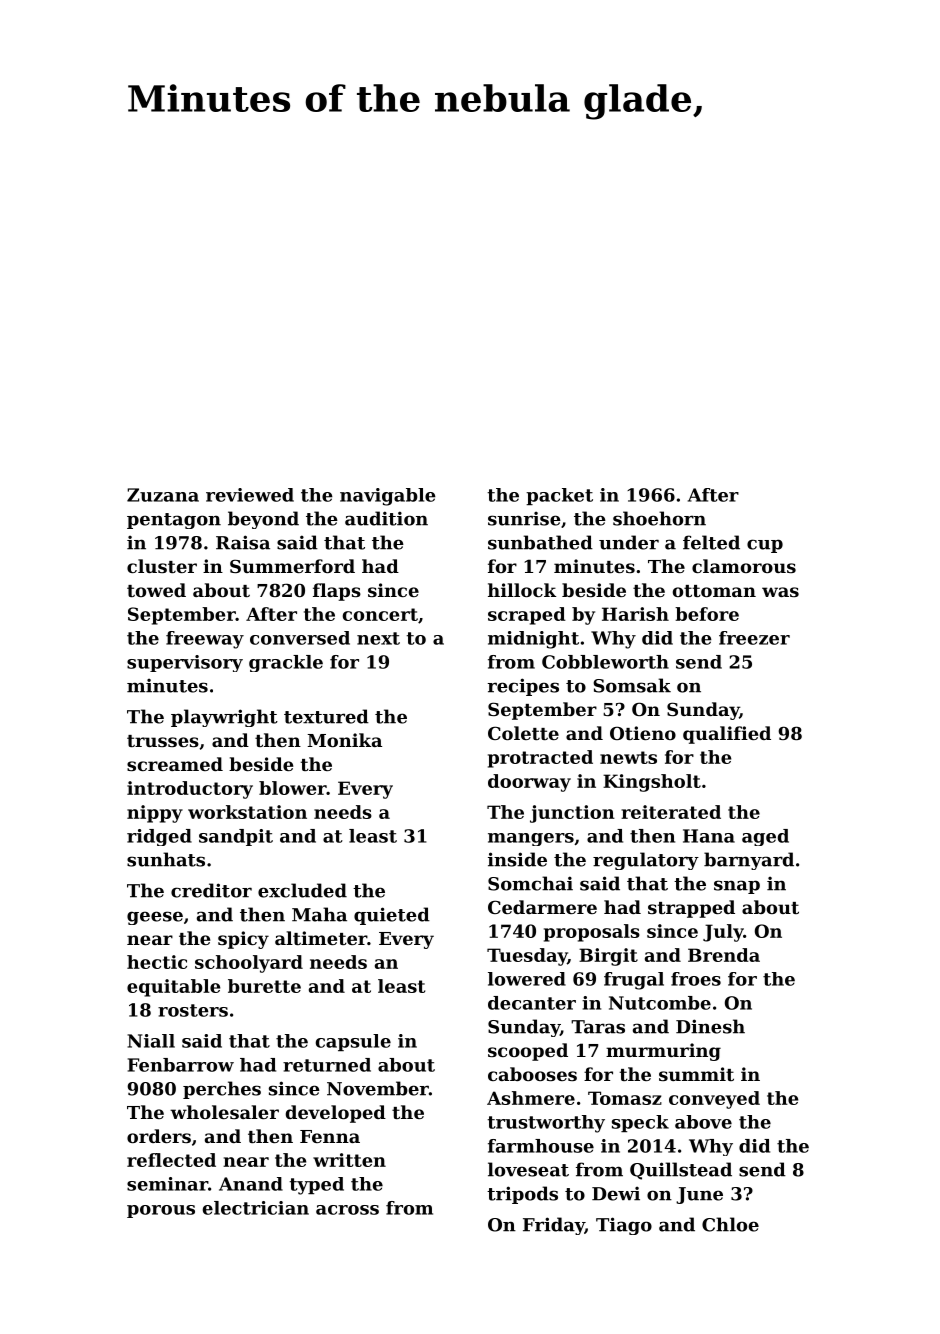 The width and height of the document is (940, 1334). Describe the element at coordinates (559, 496) in the document. I see `packet` at that location.
